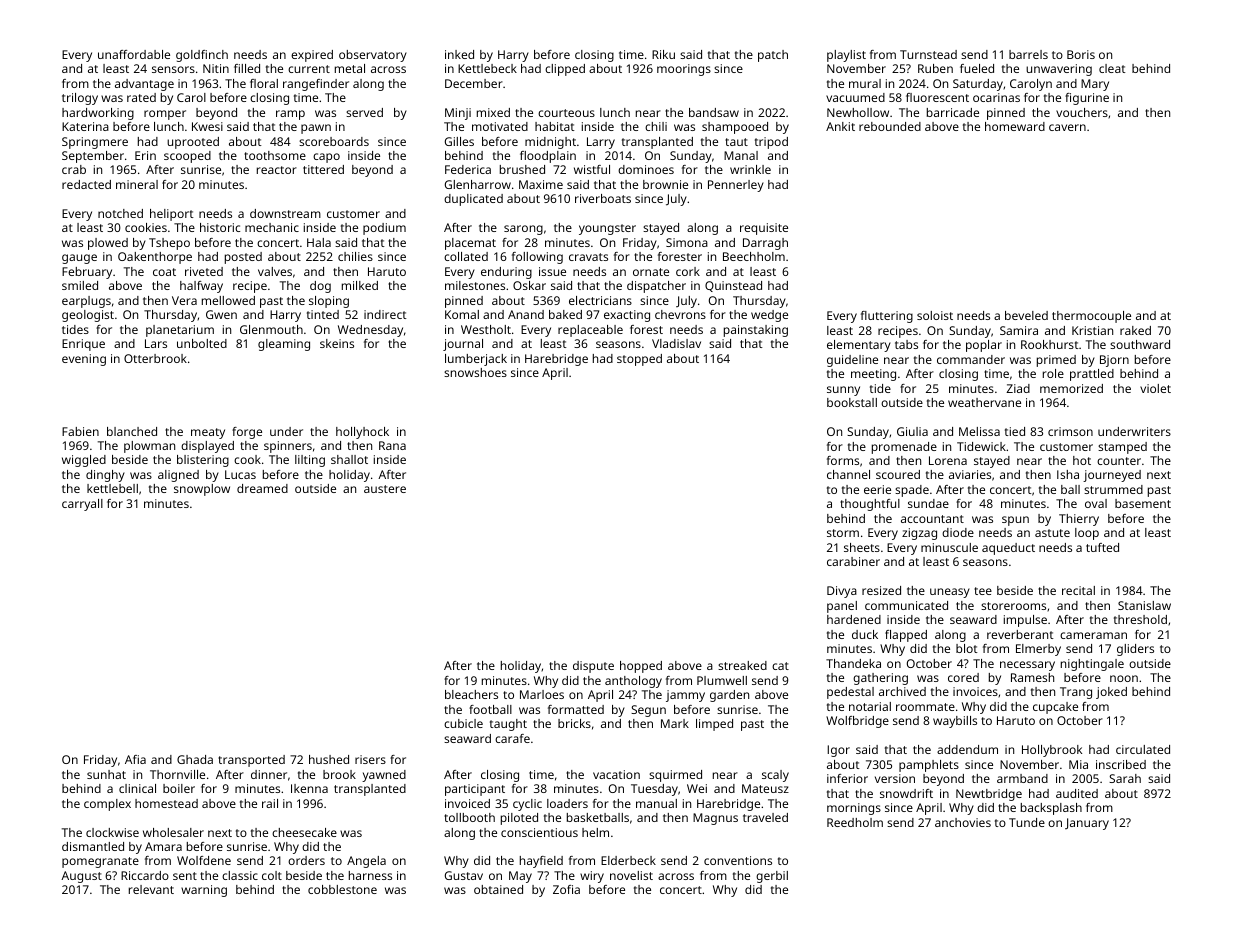 Image resolution: width=1233 pixels, height=952 pixels. I want to click on carabiner, so click(853, 561).
